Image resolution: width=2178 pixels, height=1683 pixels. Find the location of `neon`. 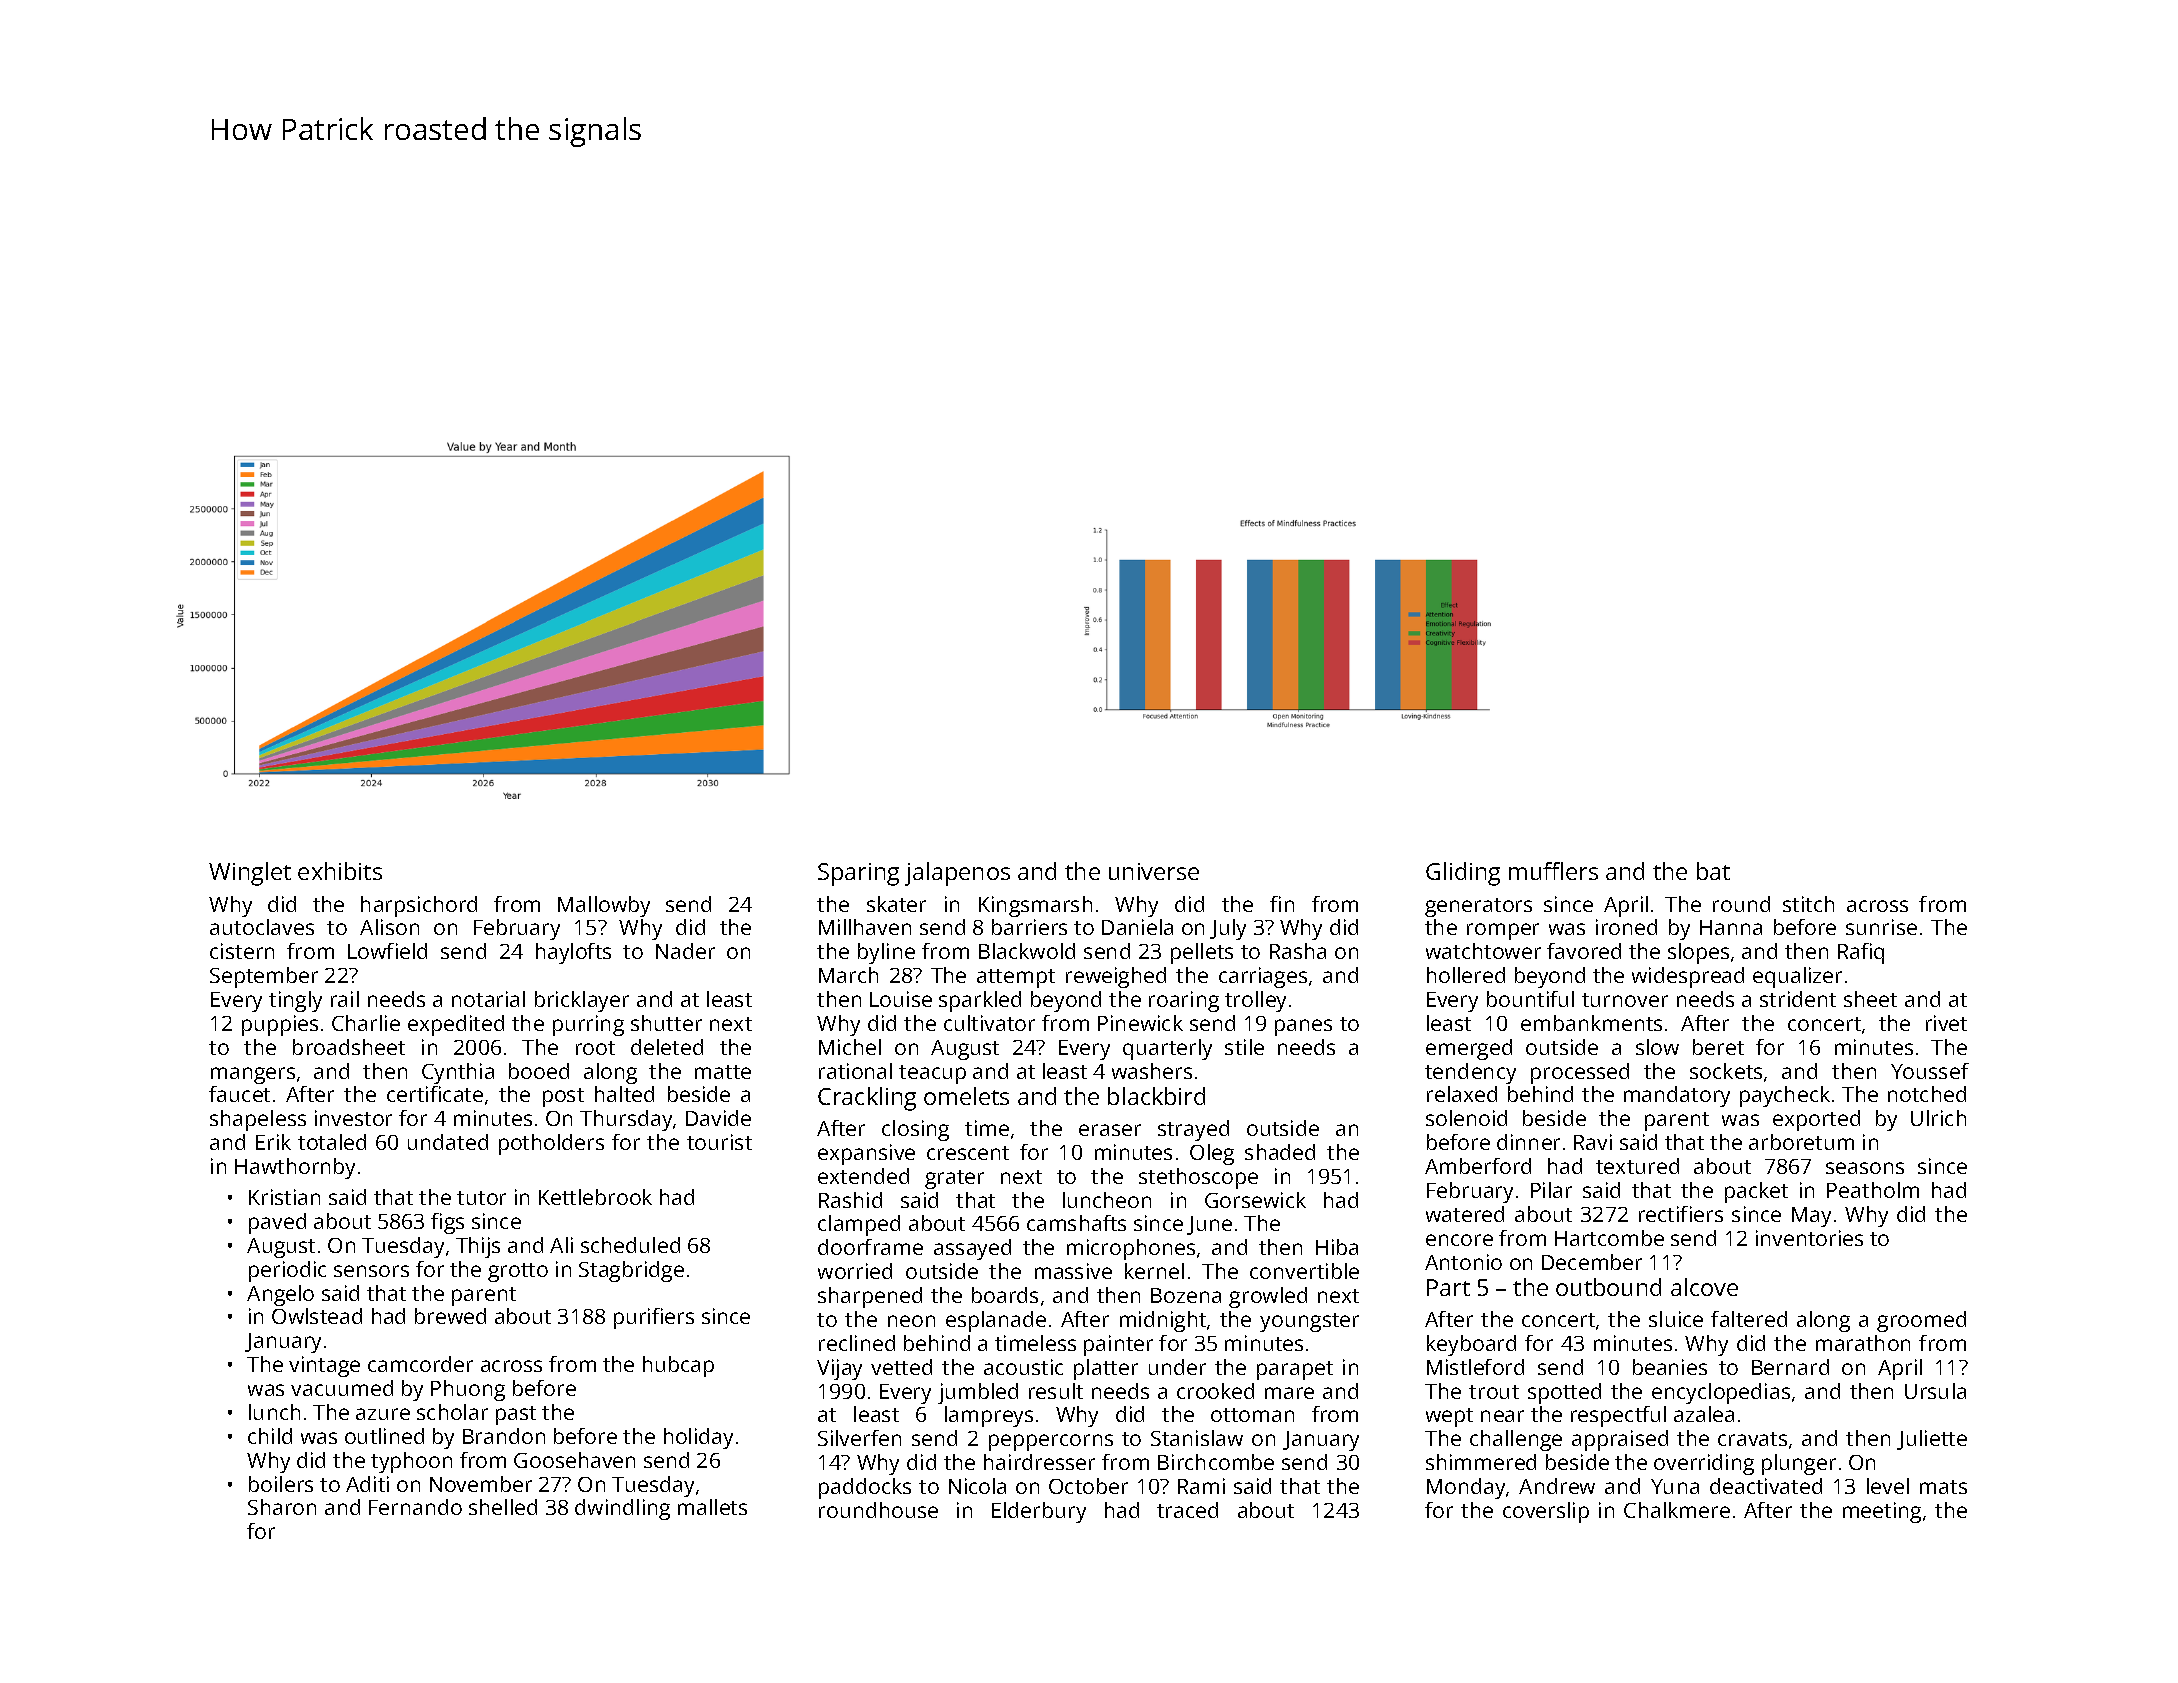

neon is located at coordinates (911, 1321).
